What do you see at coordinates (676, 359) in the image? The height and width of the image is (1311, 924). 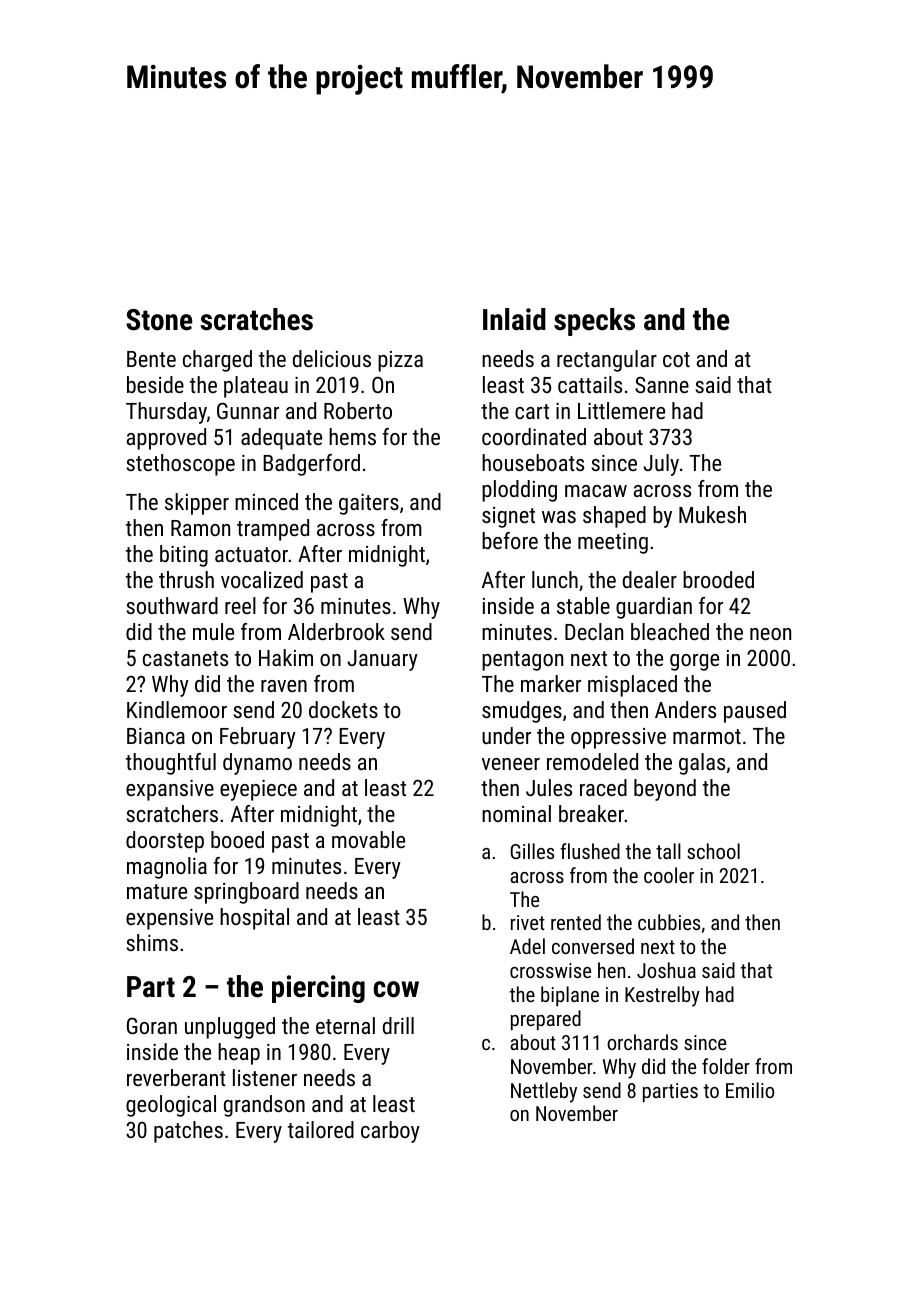 I see `cot` at bounding box center [676, 359].
